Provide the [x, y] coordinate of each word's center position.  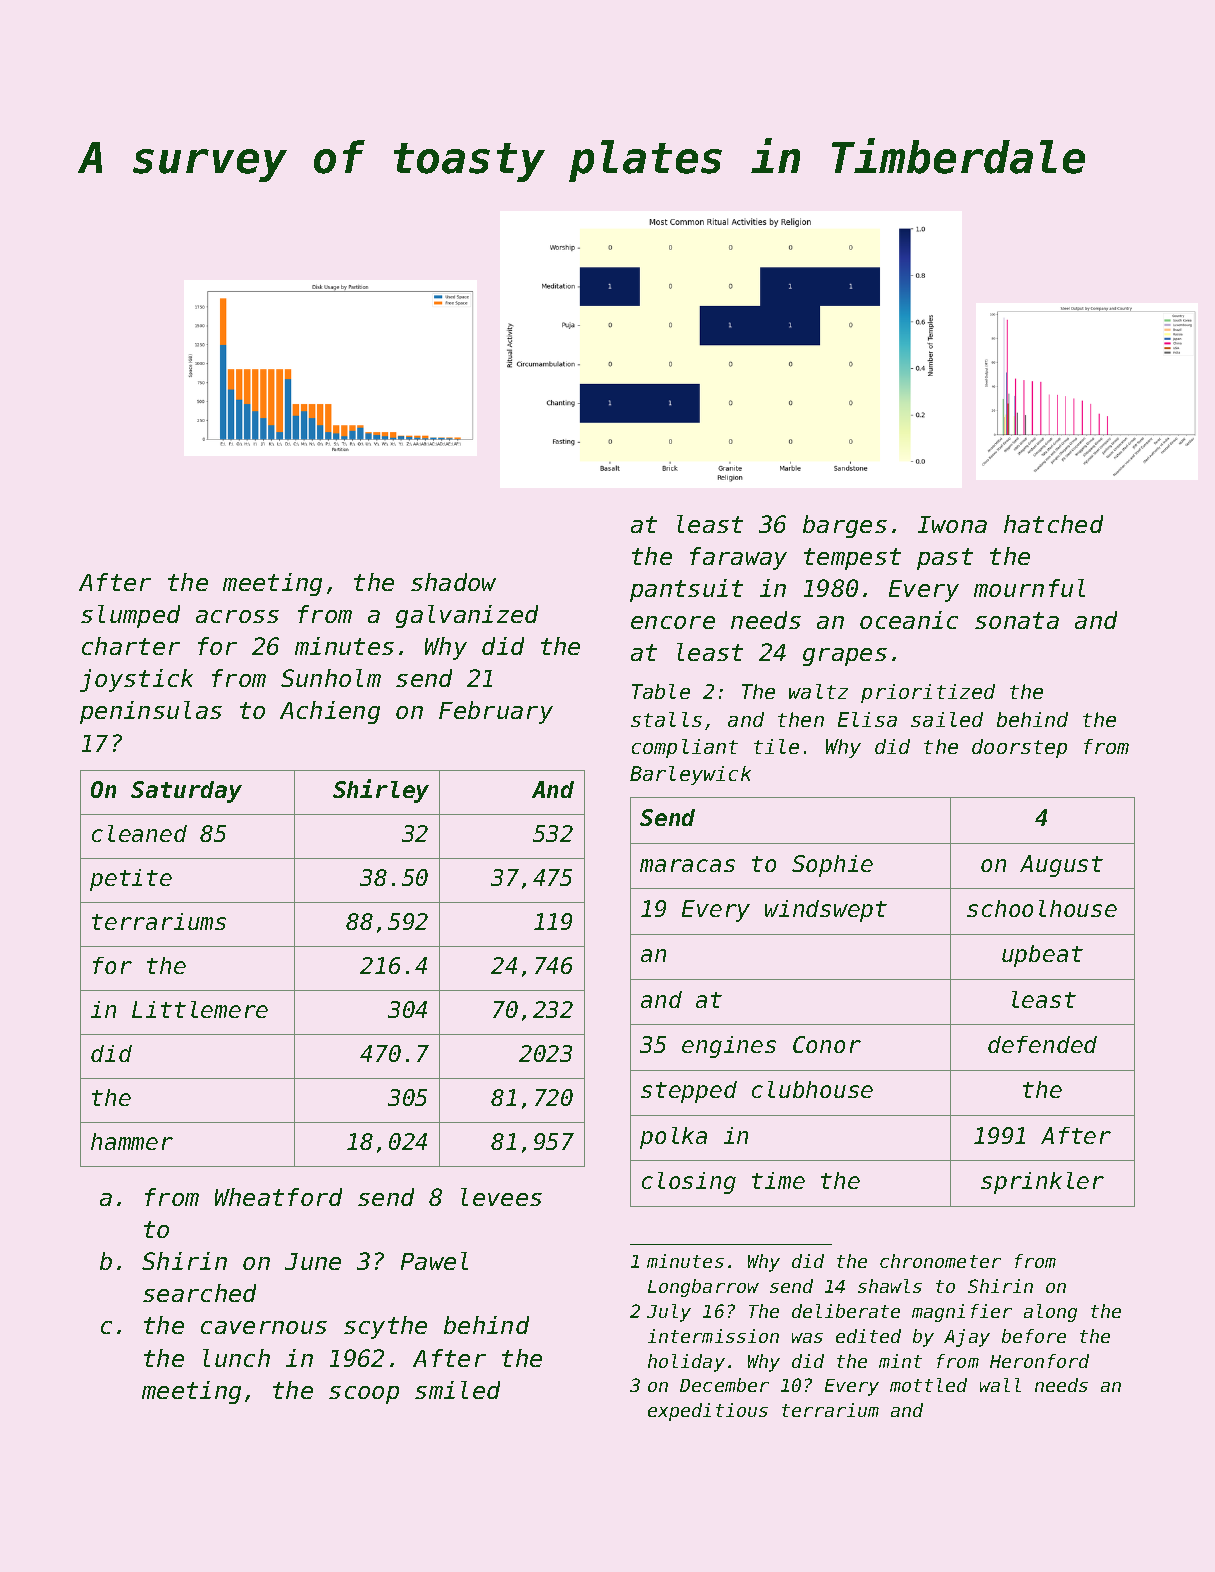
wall [1000, 1385]
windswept [826, 911]
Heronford [1039, 1361]
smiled [457, 1390]
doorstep [1019, 748]
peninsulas [151, 712]
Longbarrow [703, 1288]
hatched [1053, 524]
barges [845, 526]
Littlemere [200, 1009]
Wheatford [278, 1197]
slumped [130, 616]
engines [729, 1047]
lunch [236, 1358]
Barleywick [690, 775]
